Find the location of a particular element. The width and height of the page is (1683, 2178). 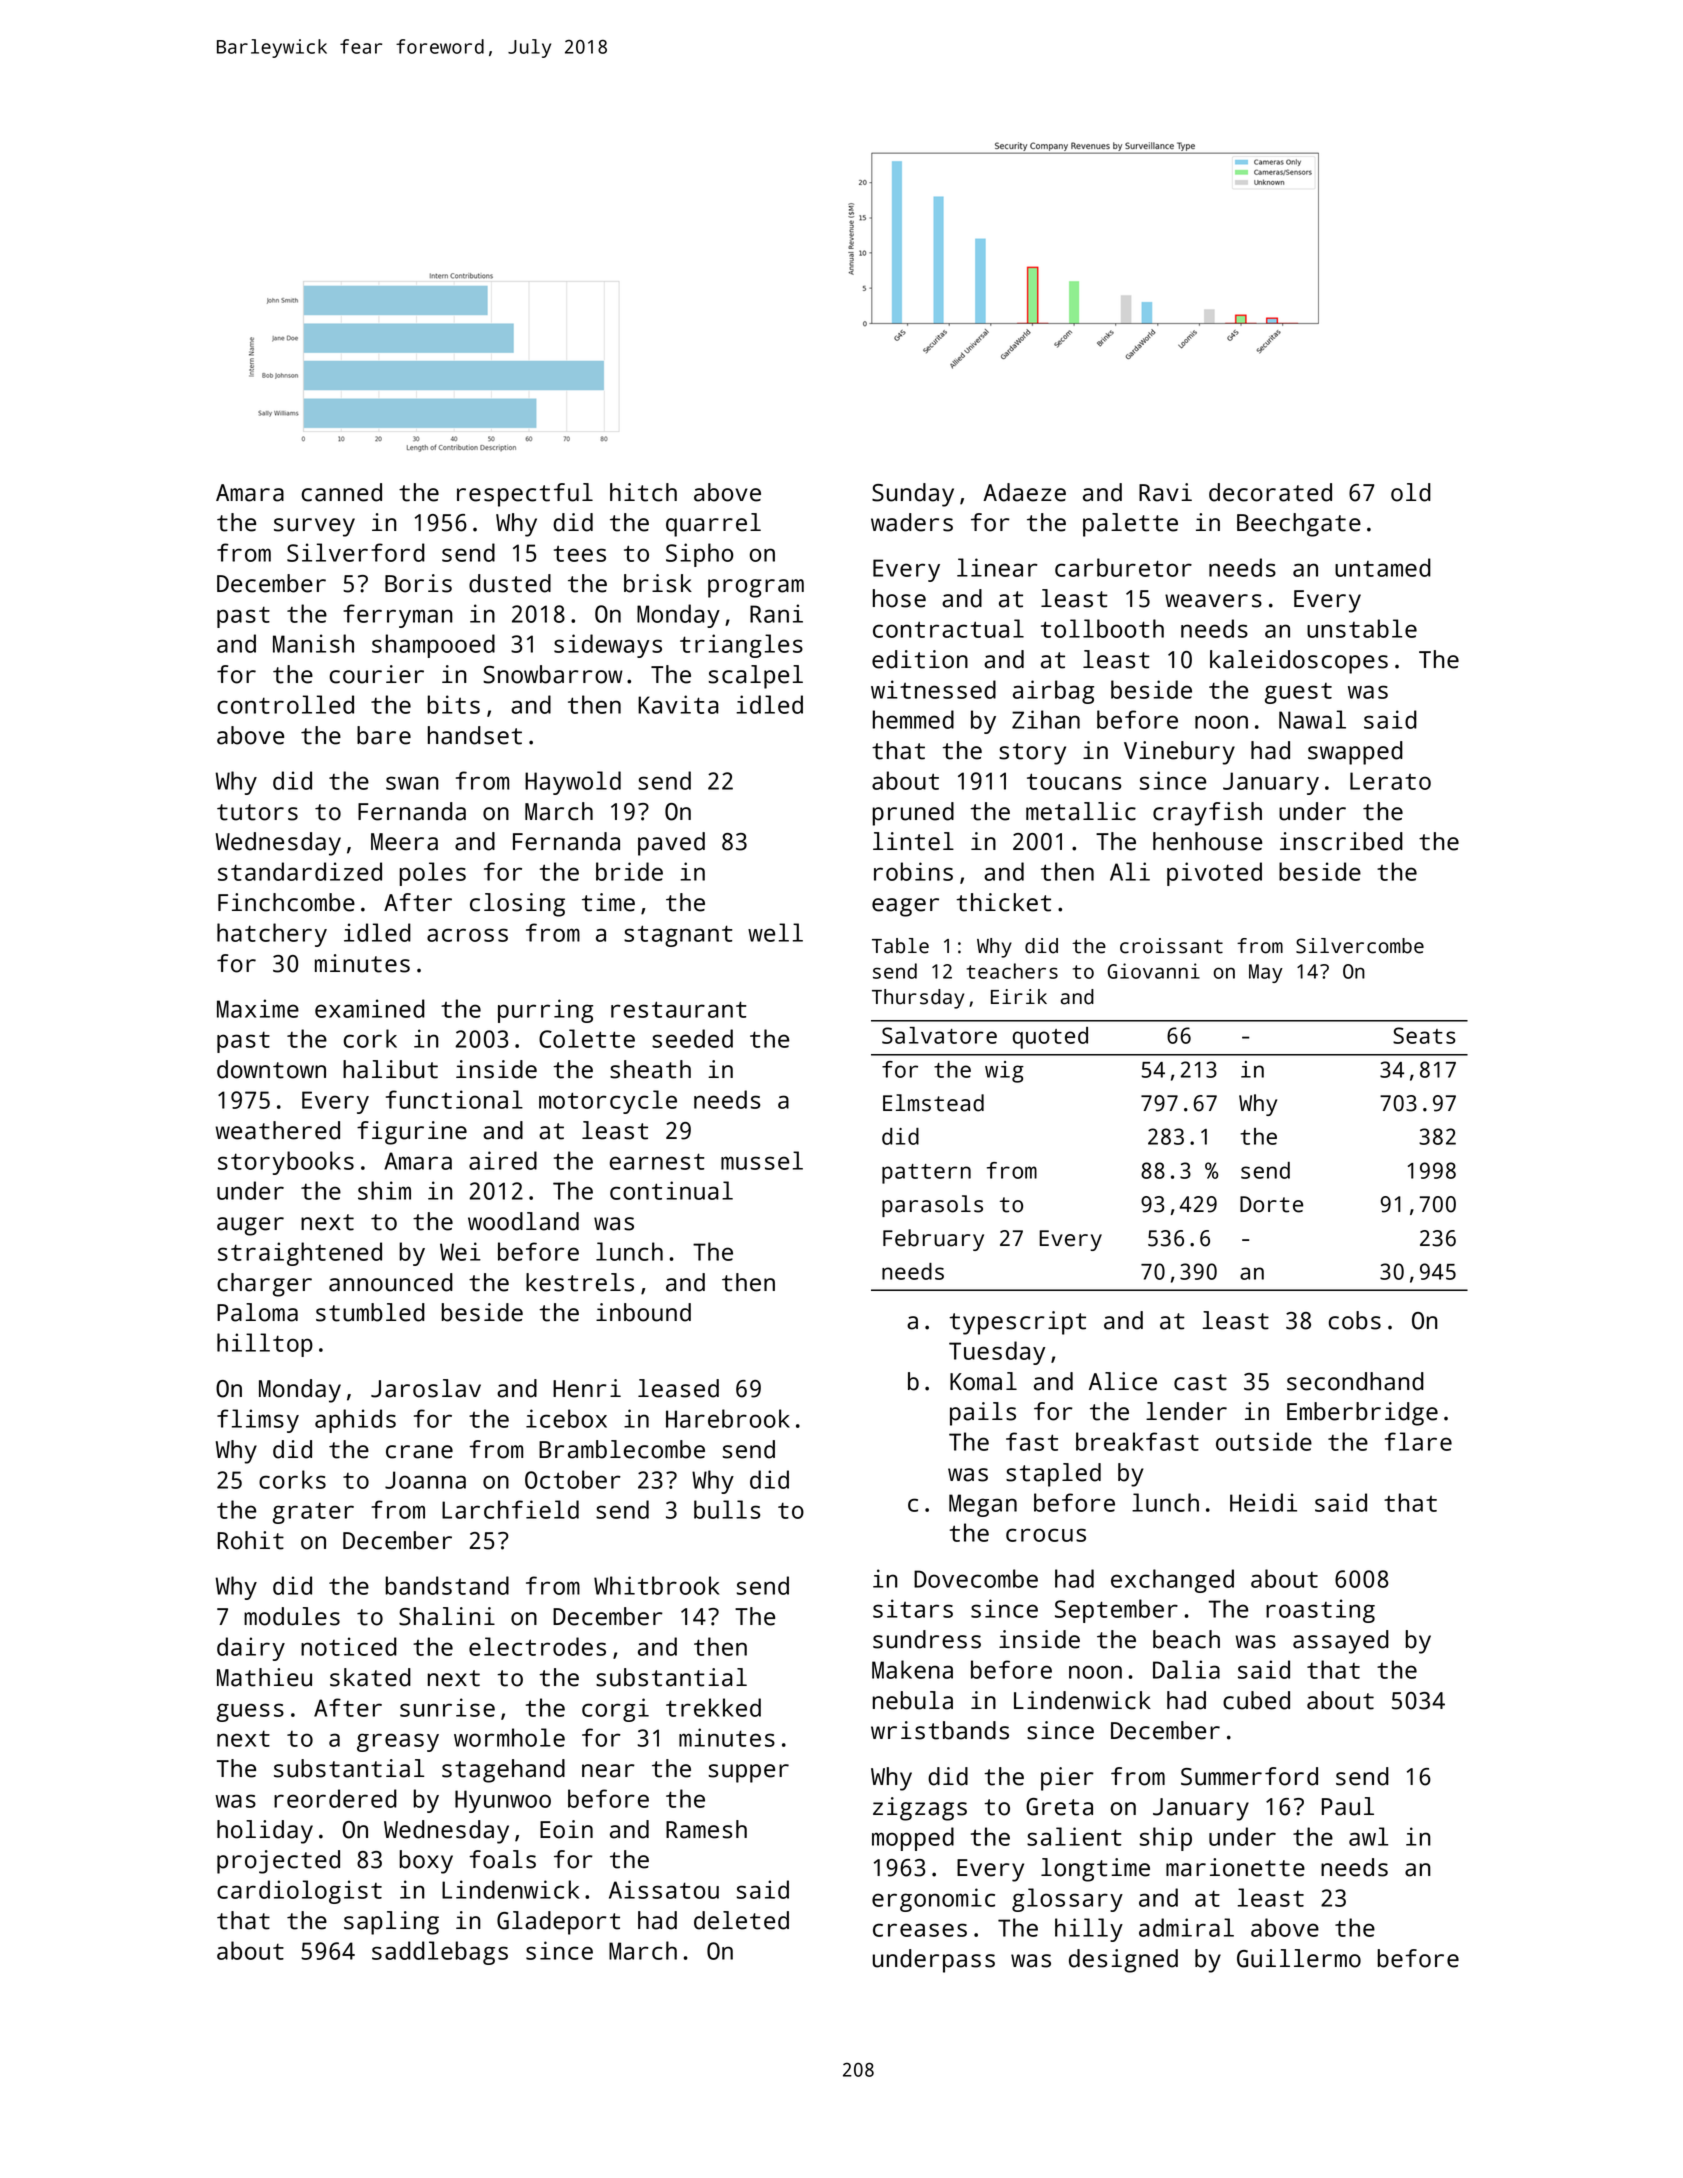

shampooed is located at coordinates (433, 646).
